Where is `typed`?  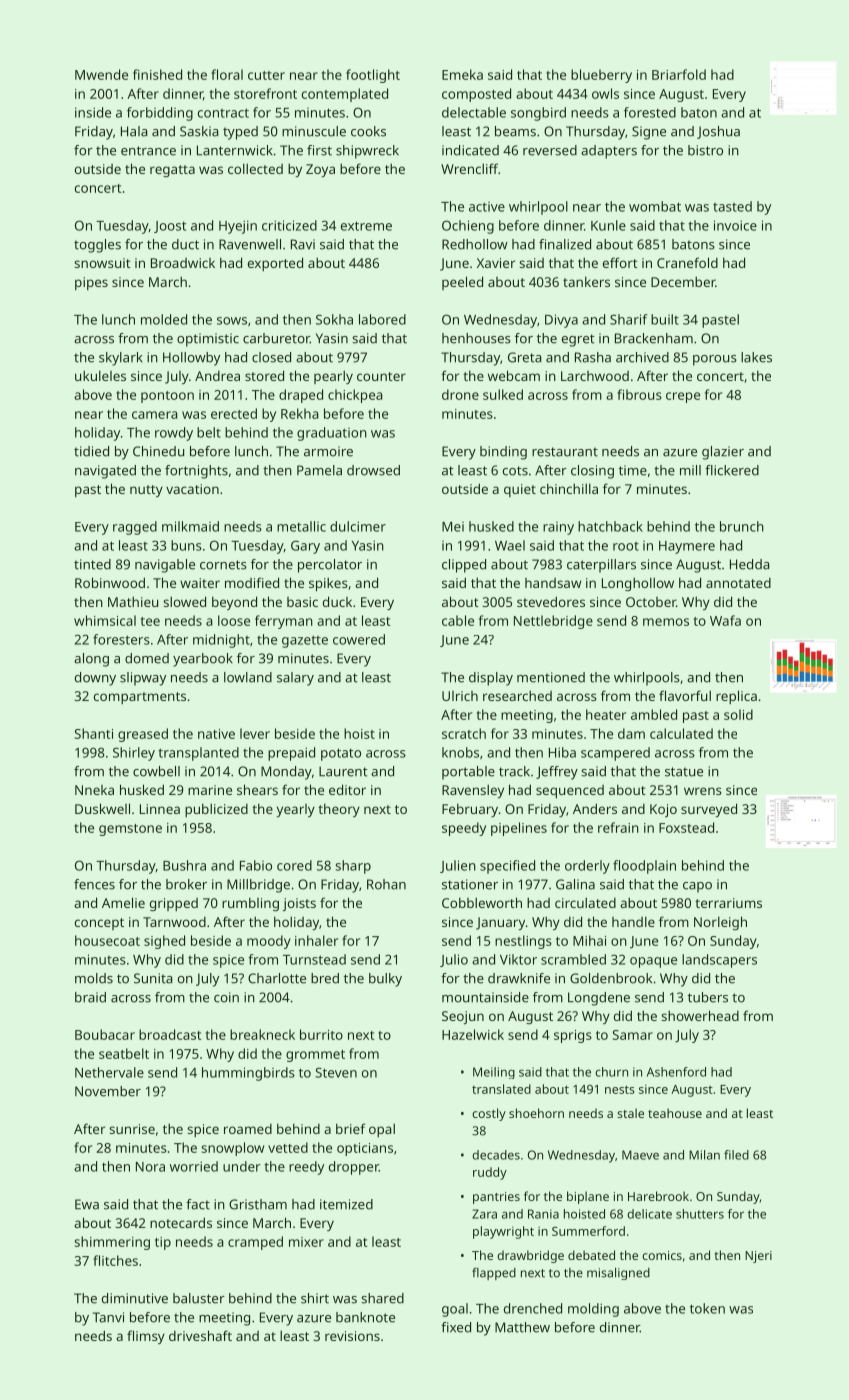
typed is located at coordinates (240, 133).
